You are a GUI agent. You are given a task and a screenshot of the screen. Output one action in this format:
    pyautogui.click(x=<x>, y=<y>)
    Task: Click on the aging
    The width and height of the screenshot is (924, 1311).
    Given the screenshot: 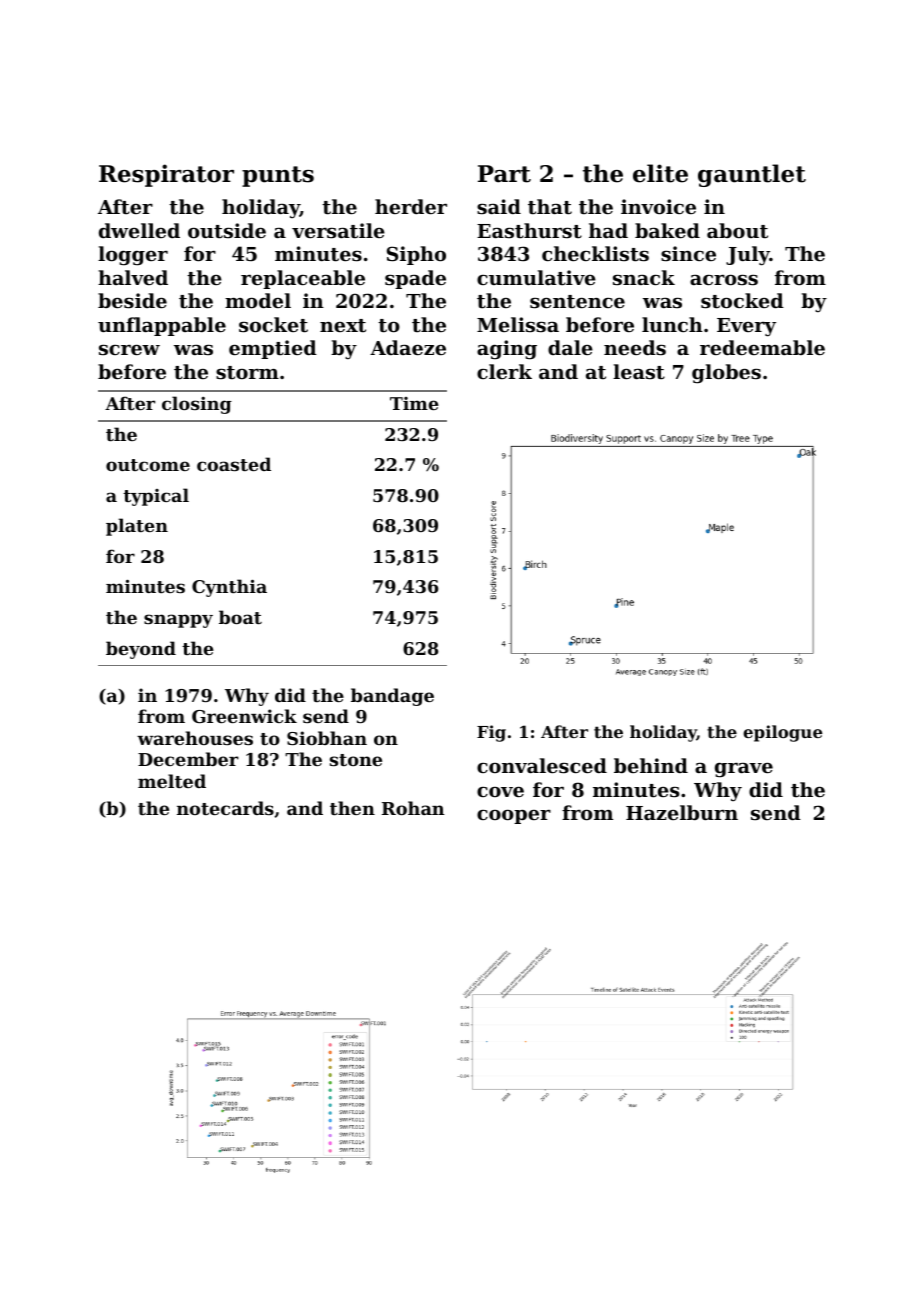 What is the action you would take?
    pyautogui.click(x=507, y=350)
